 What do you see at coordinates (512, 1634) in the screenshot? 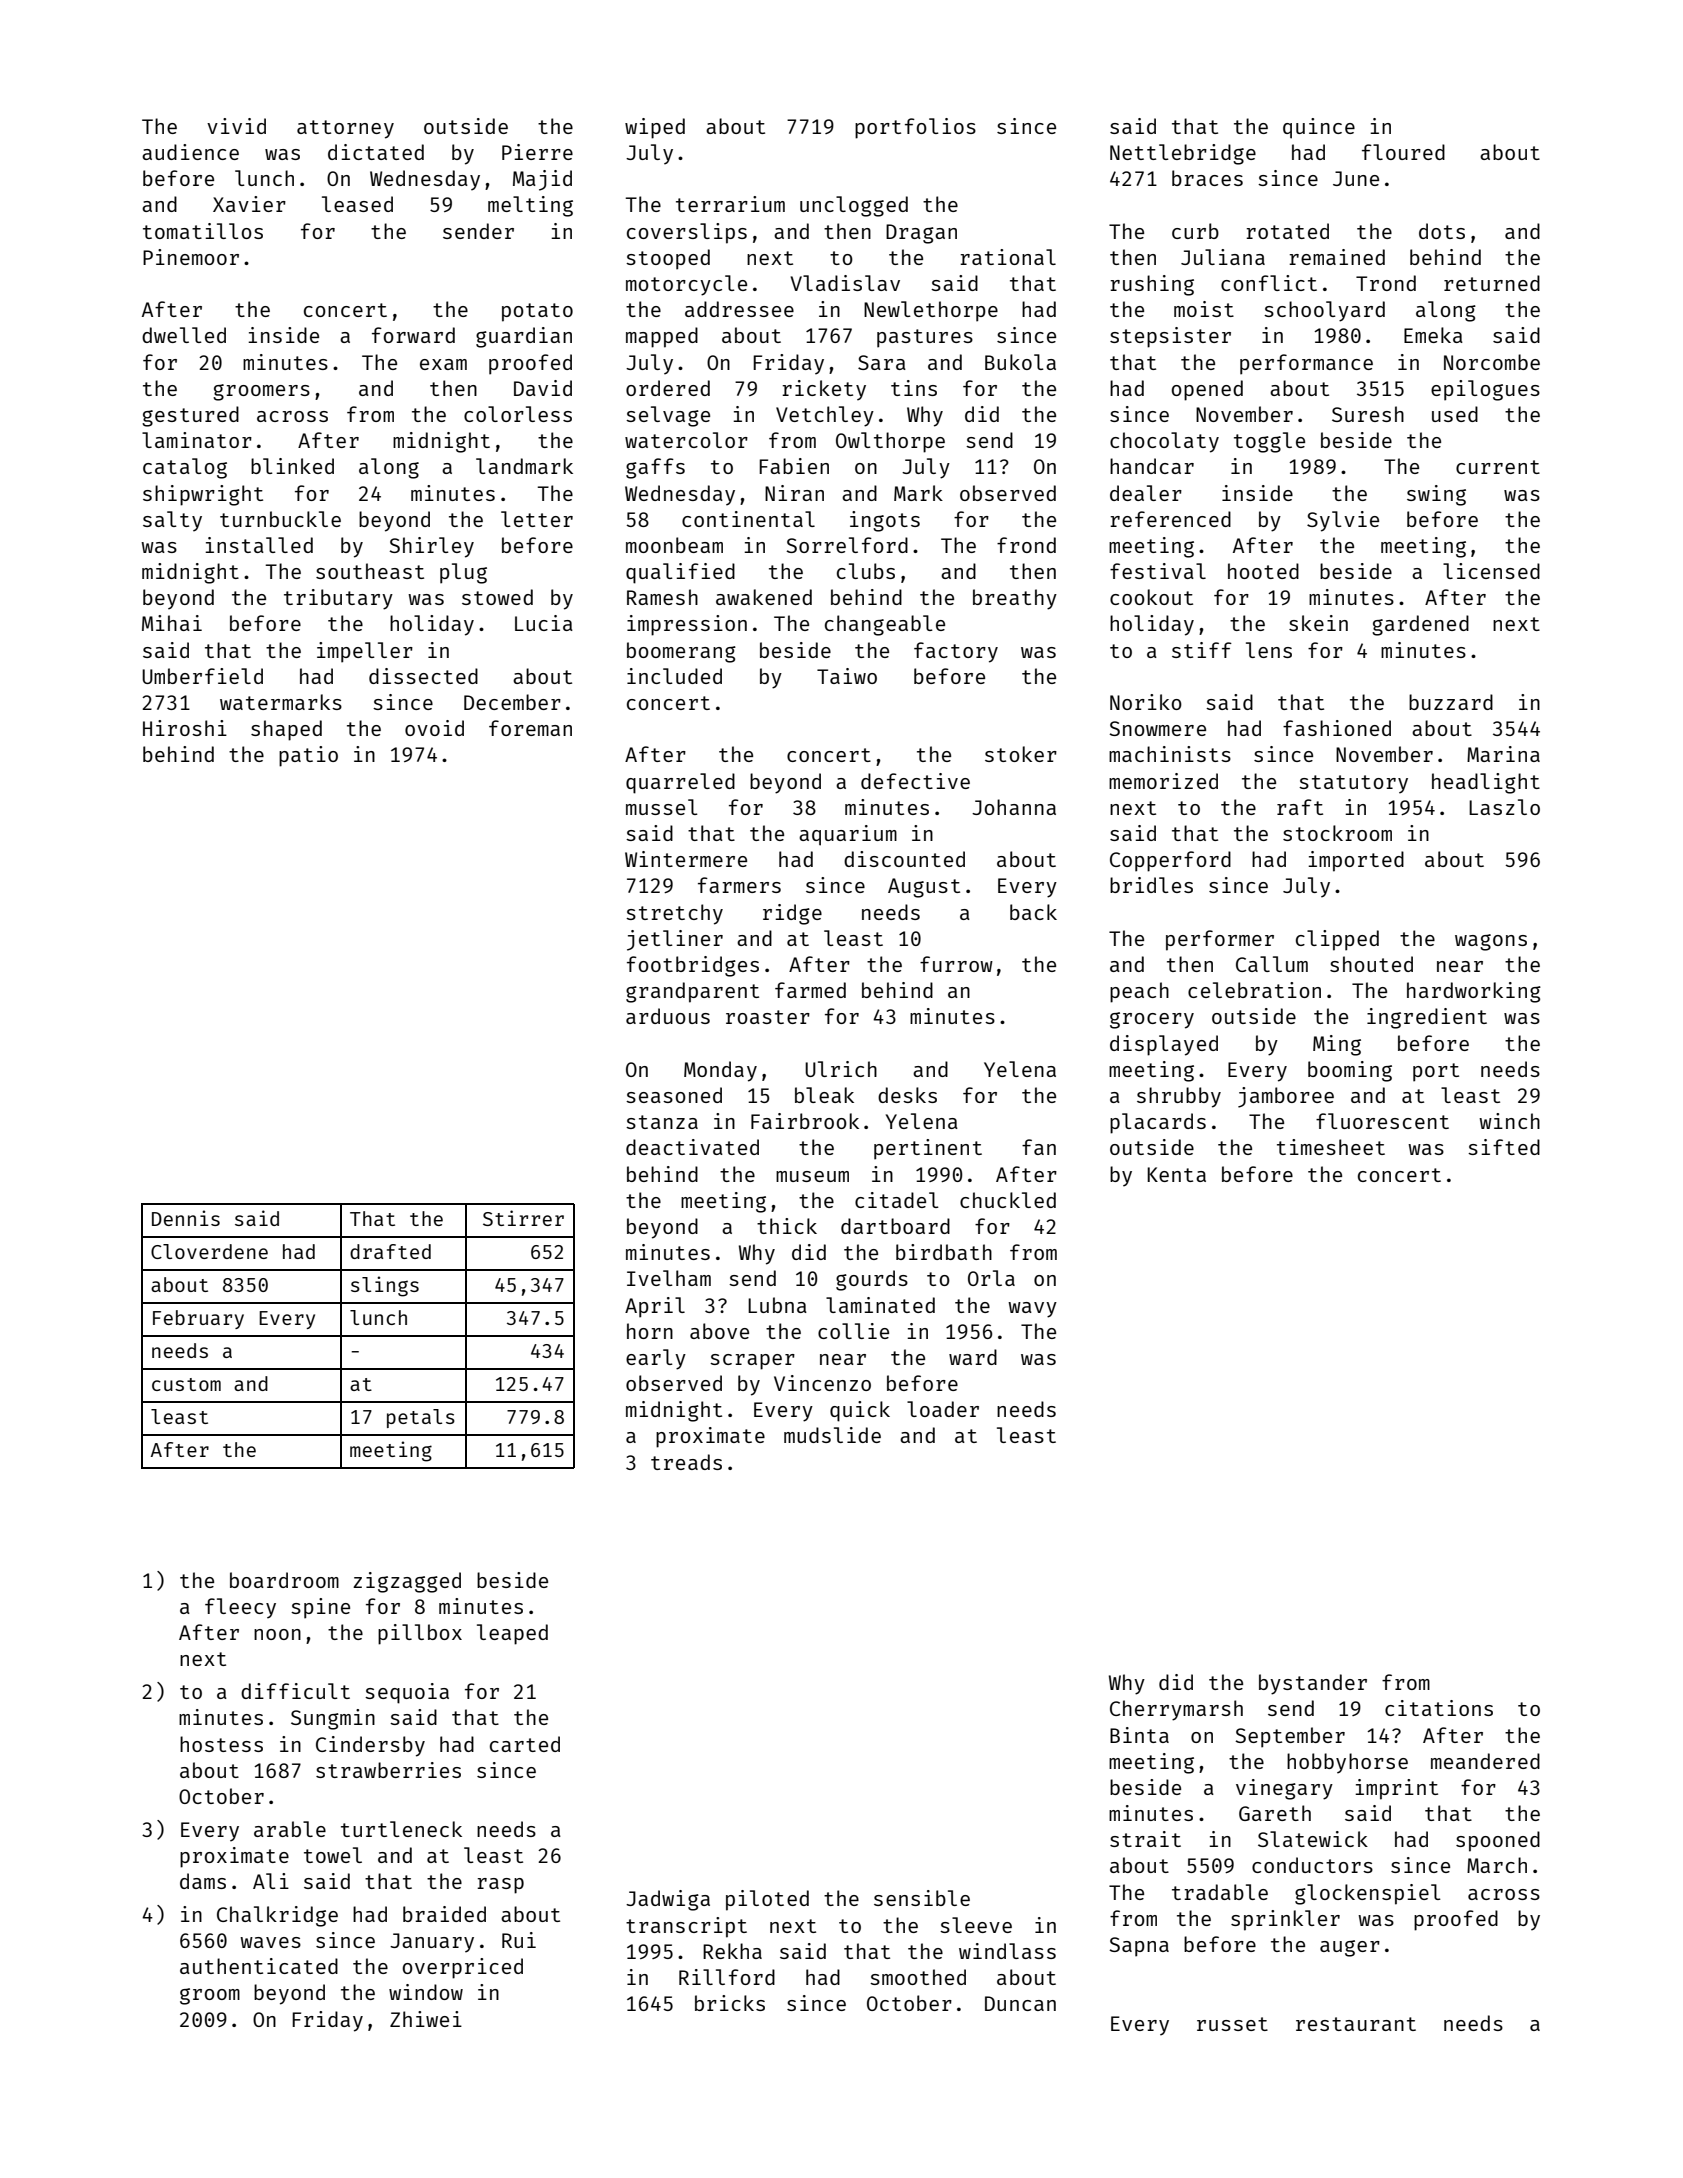
I see `leaped` at bounding box center [512, 1634].
